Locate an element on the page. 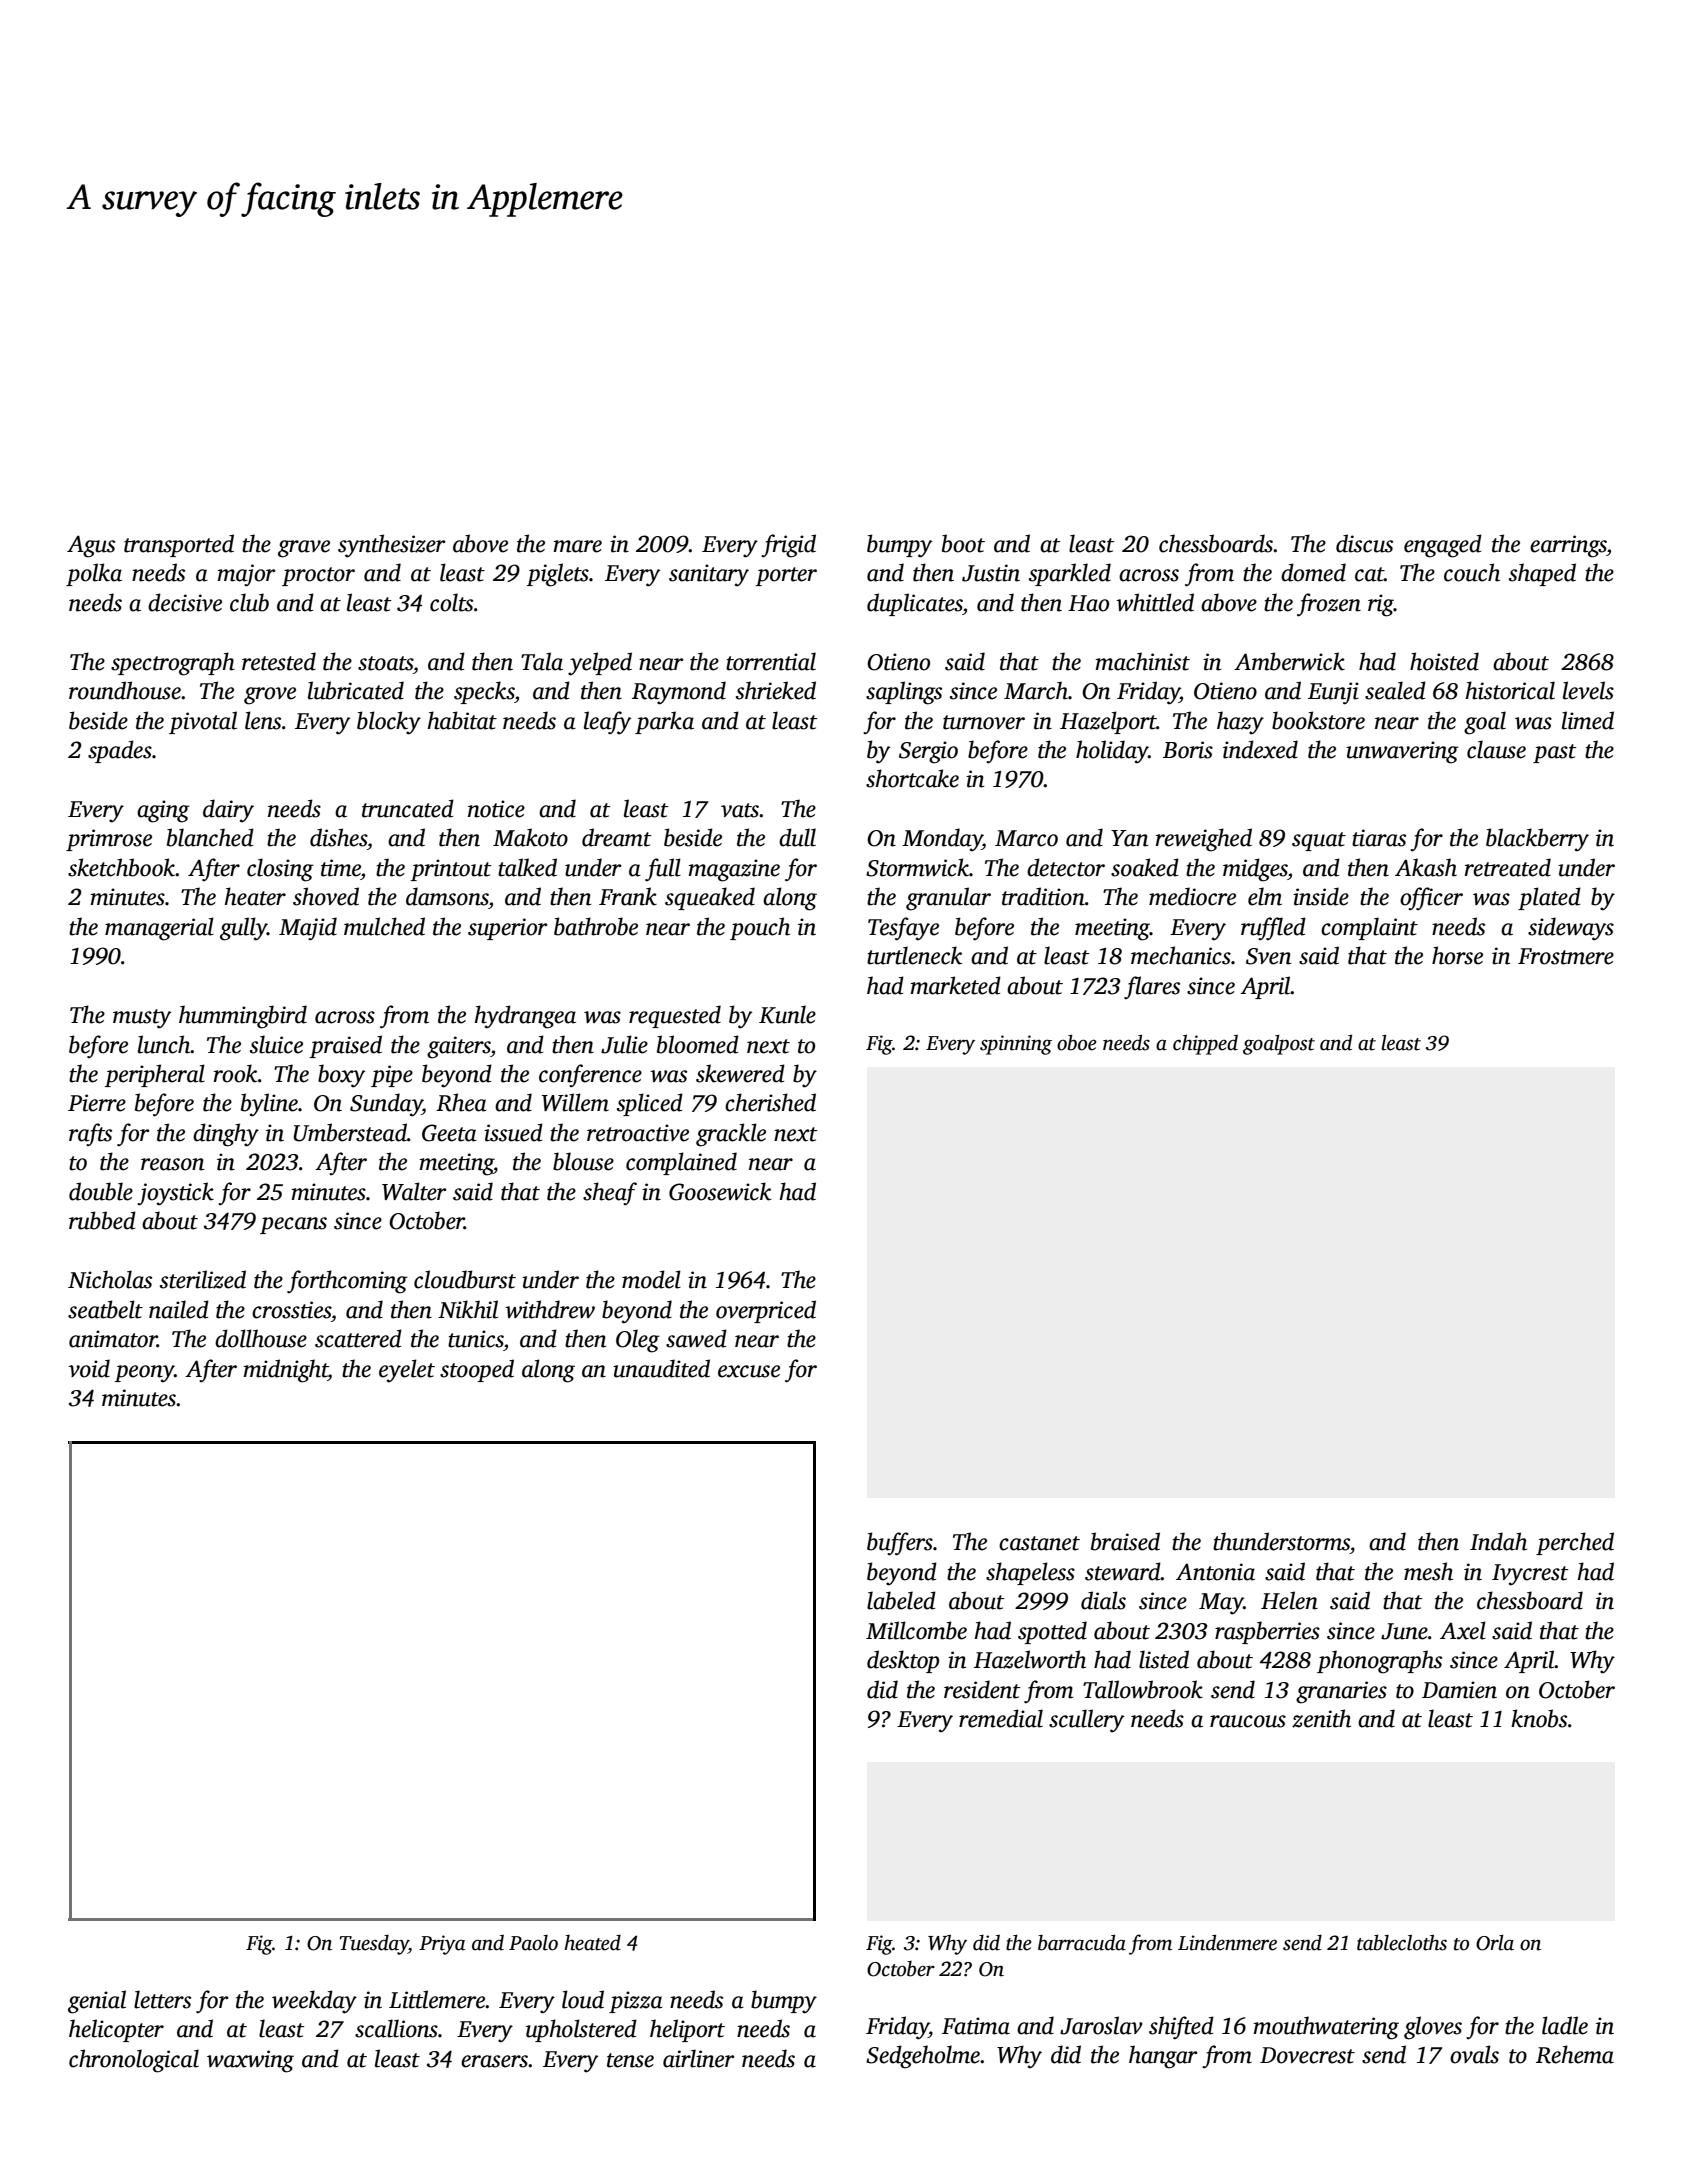 The image size is (1683, 2178). waxwing is located at coordinates (250, 2061).
